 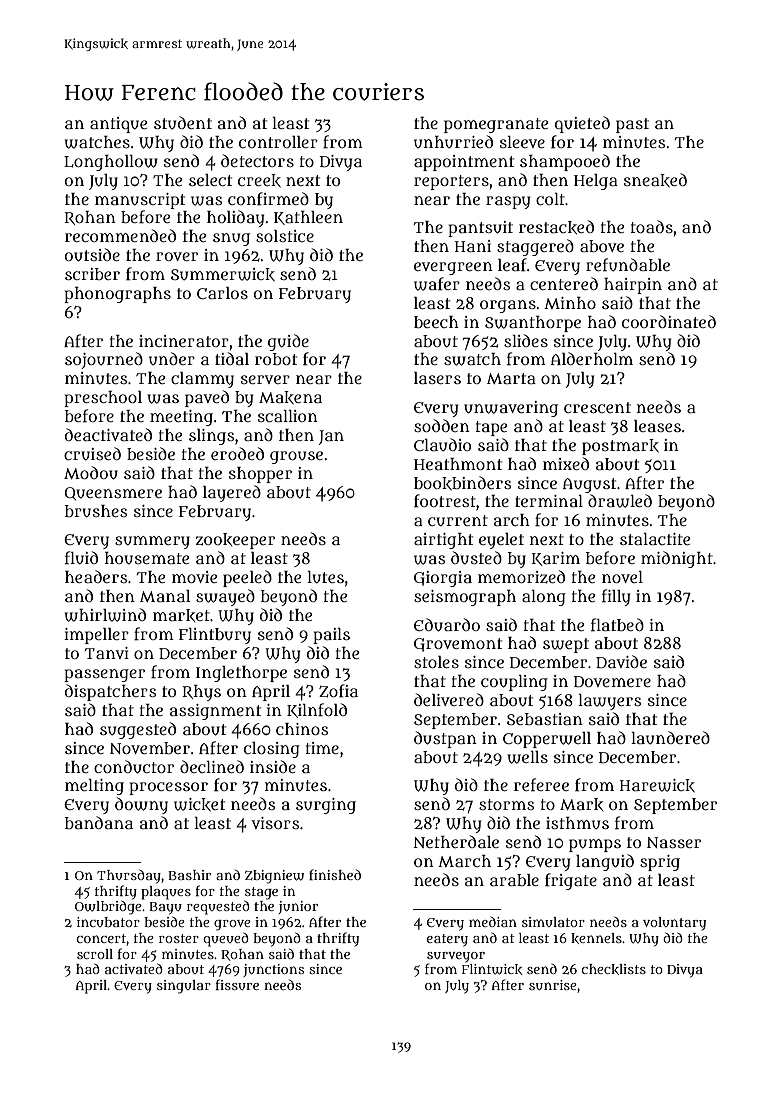 What do you see at coordinates (571, 881) in the screenshot?
I see `frigate` at bounding box center [571, 881].
